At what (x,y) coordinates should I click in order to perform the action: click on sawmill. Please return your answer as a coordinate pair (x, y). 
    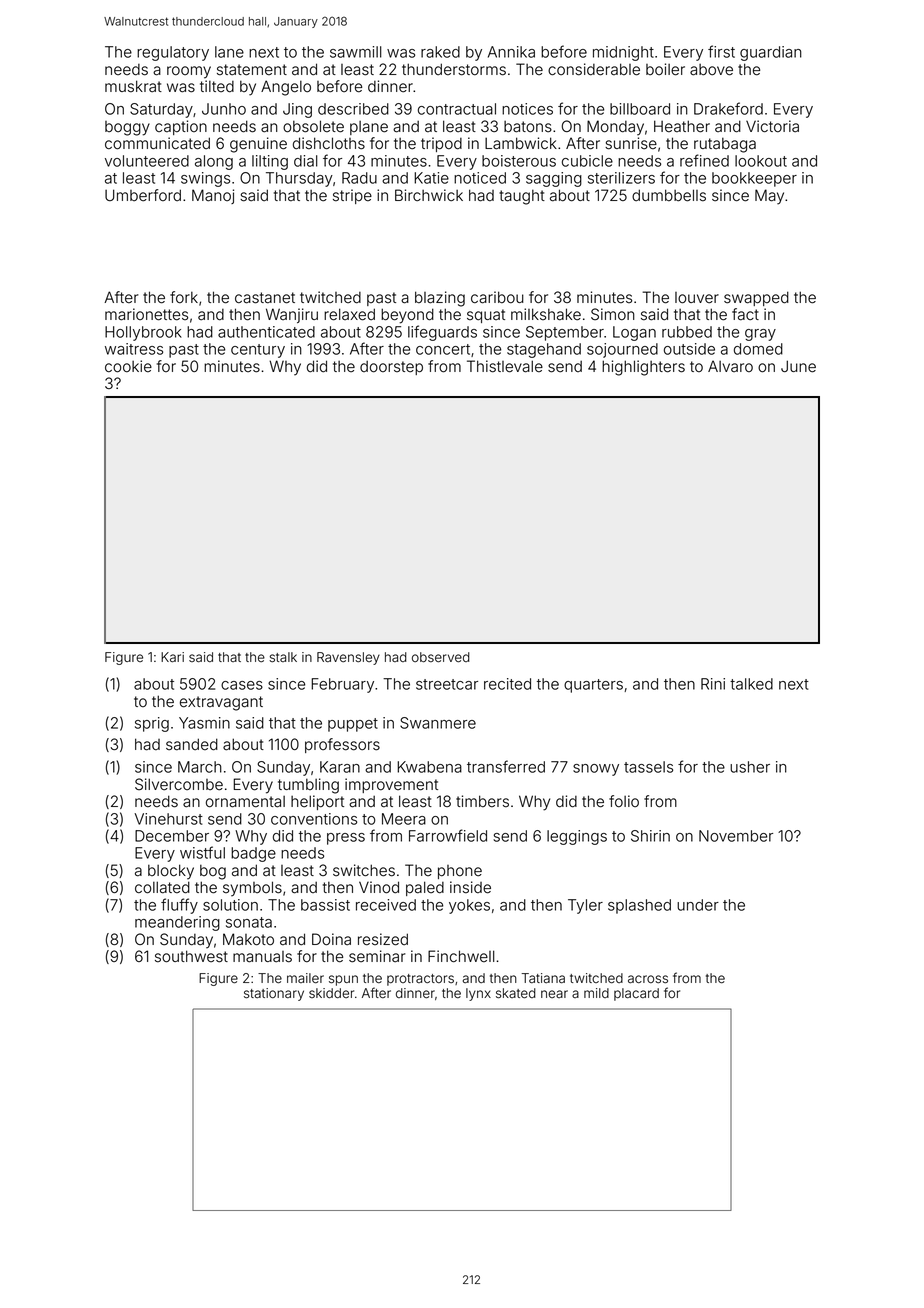
    Looking at the image, I should click on (356, 52).
